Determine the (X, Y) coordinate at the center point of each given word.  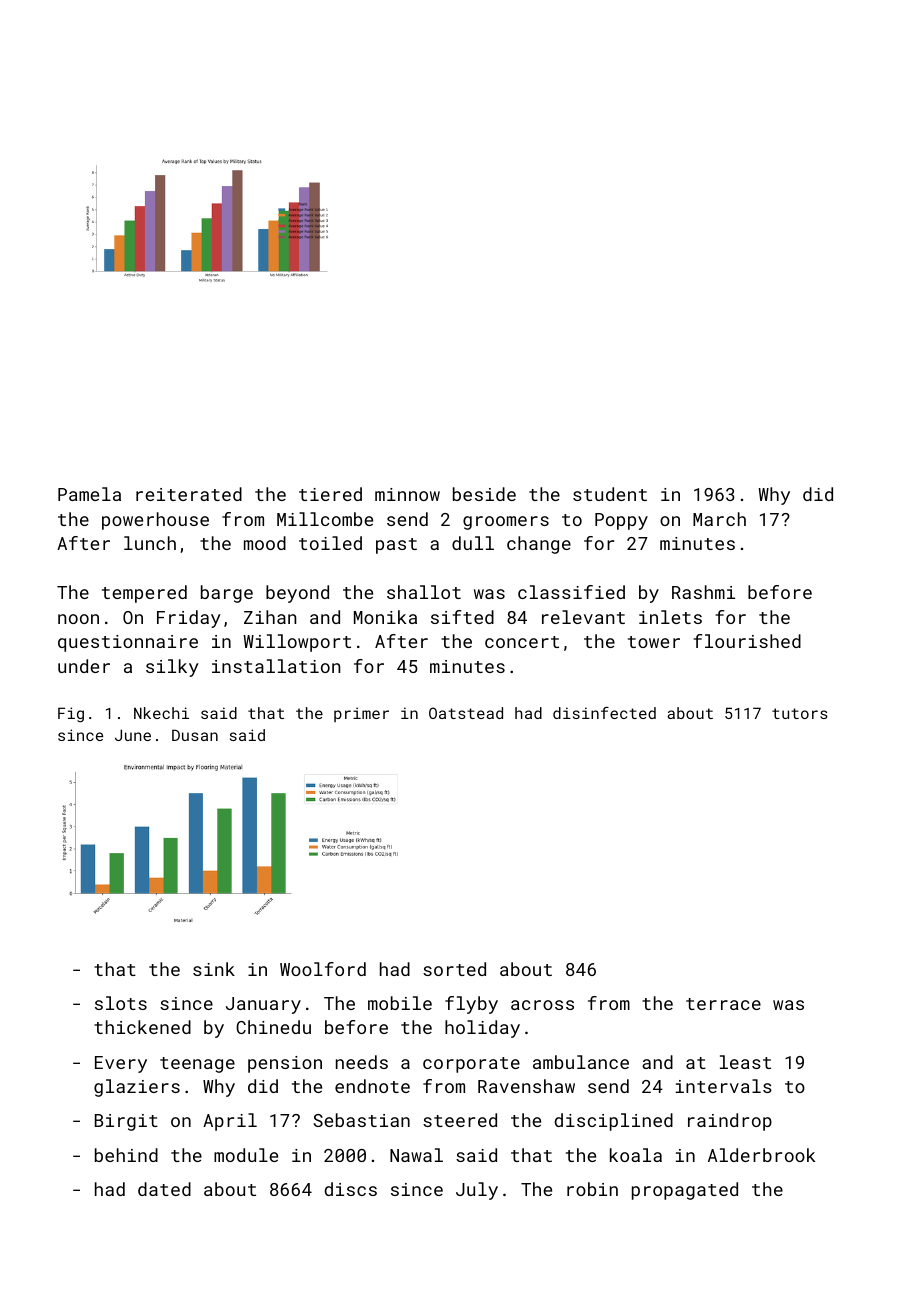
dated (164, 1189)
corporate (471, 1065)
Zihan (270, 617)
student (610, 494)
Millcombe (325, 519)
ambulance (581, 1062)
